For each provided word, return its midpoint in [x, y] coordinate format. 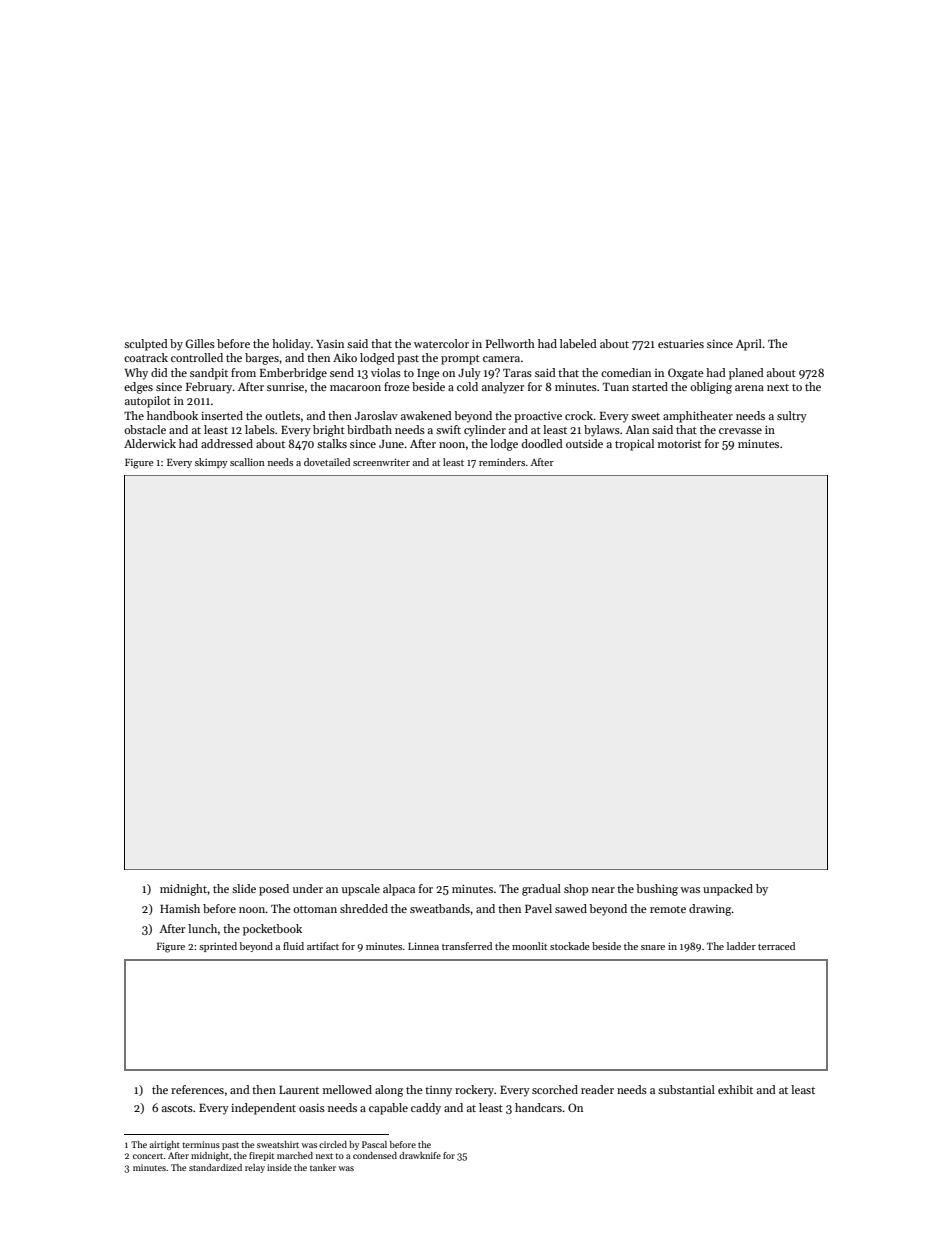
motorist [679, 444]
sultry [792, 417]
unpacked [728, 890]
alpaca [399, 890]
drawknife [420, 1155]
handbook [172, 415]
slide [244, 888]
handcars [538, 1107]
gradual [541, 890]
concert [148, 1156]
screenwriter [381, 462]
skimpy [211, 463]
